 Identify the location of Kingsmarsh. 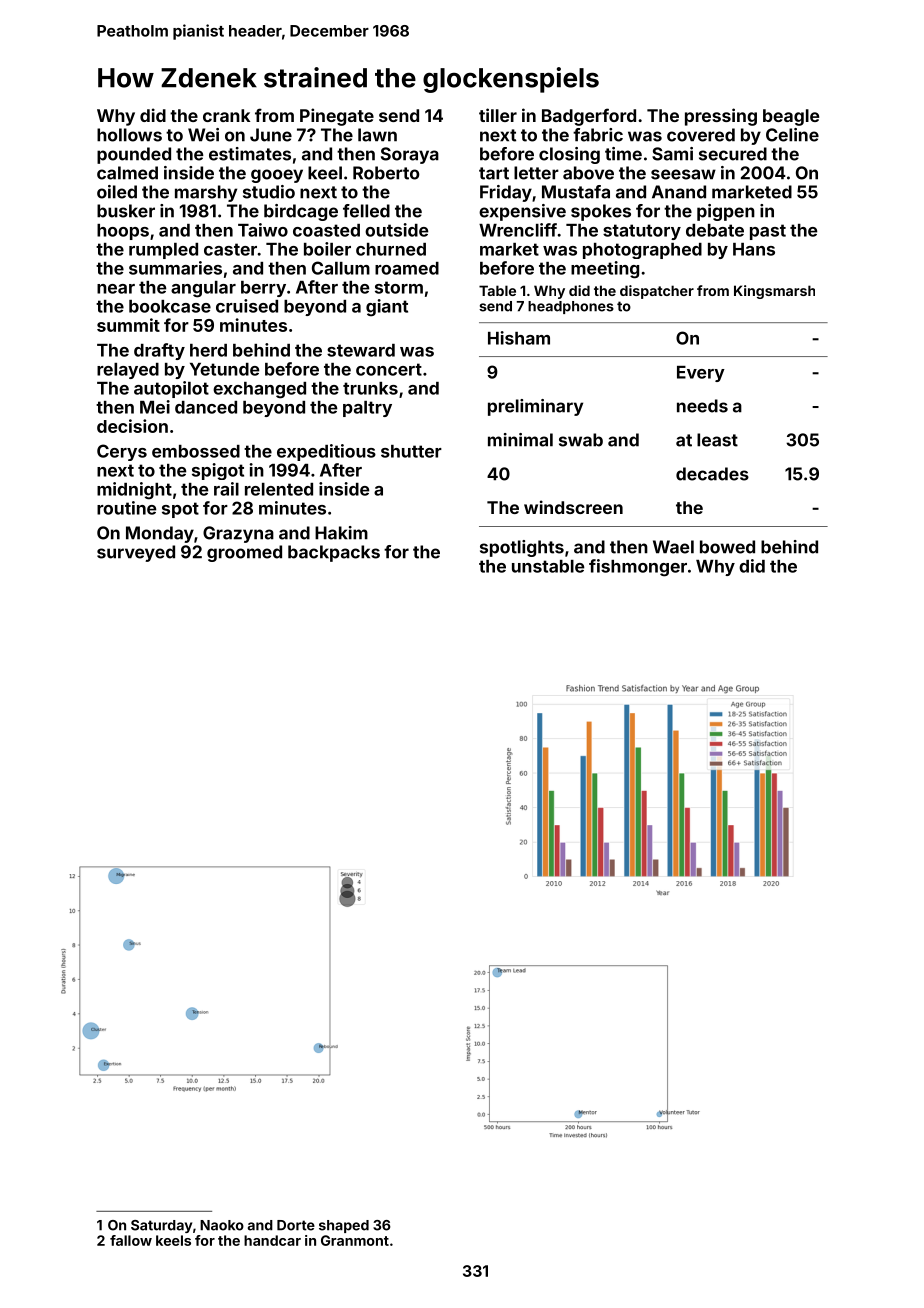
(774, 292).
